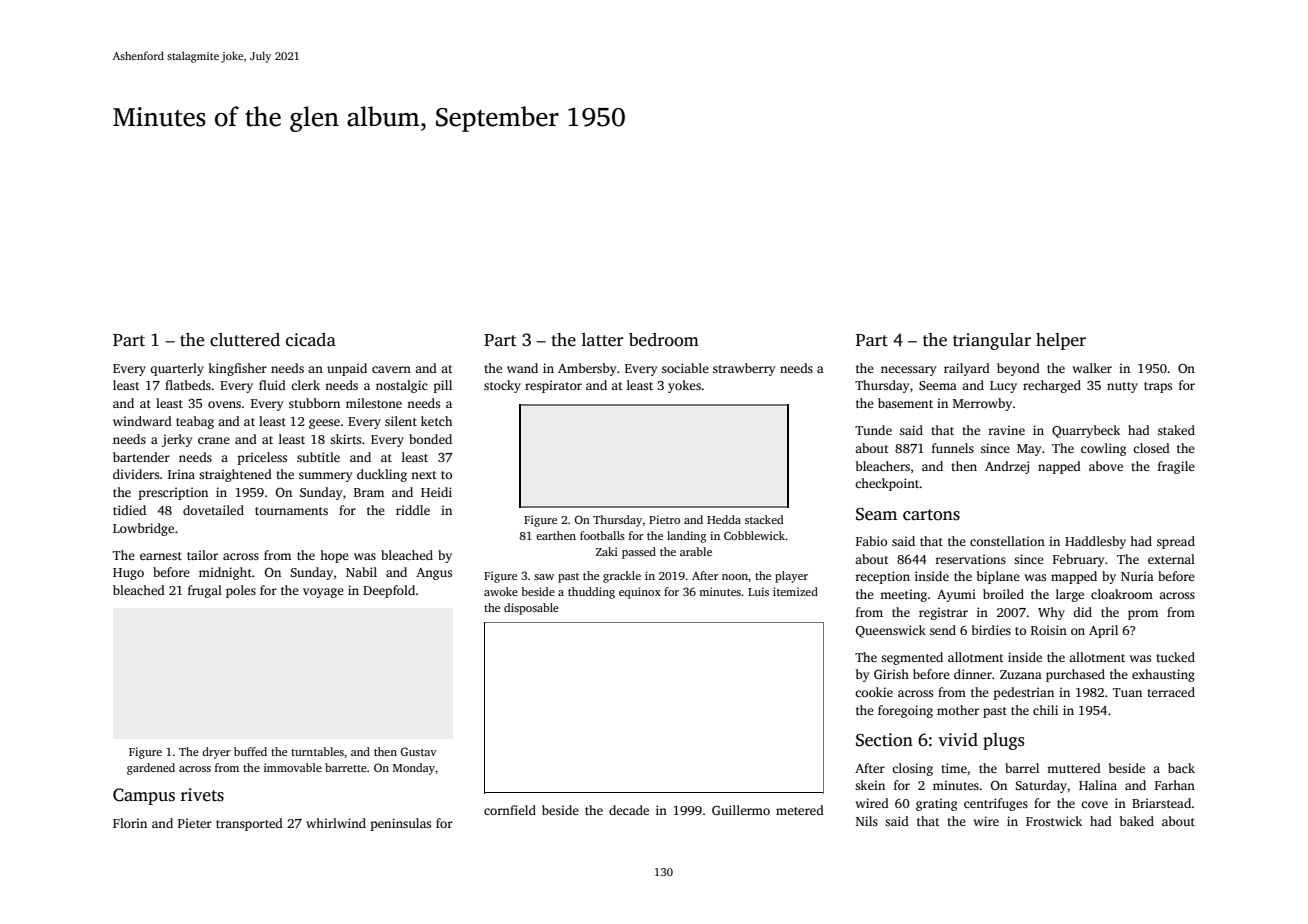  What do you see at coordinates (908, 371) in the screenshot?
I see `necessary` at bounding box center [908, 371].
